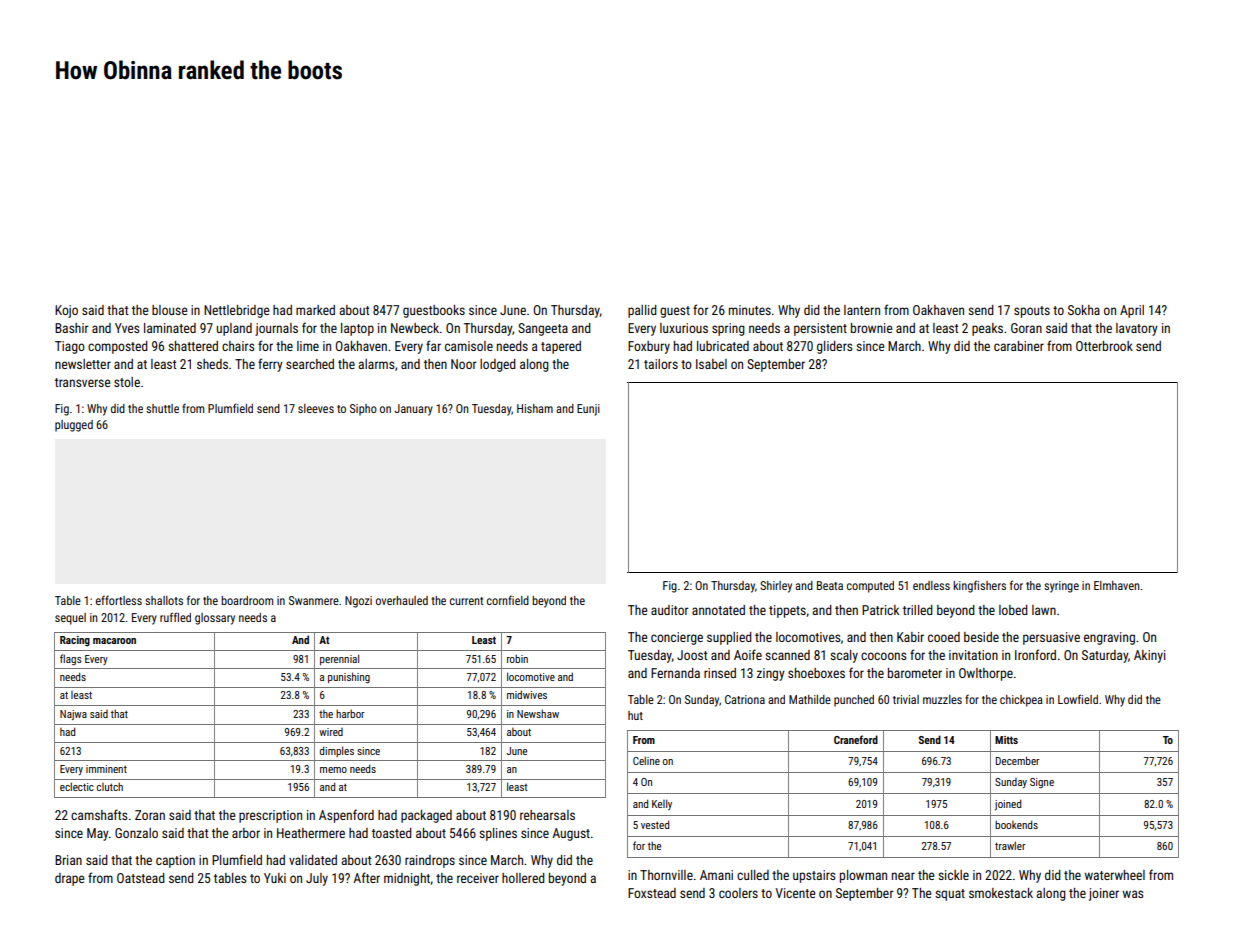 This image has height=952, width=1233. I want to click on Swanmere, so click(314, 600).
